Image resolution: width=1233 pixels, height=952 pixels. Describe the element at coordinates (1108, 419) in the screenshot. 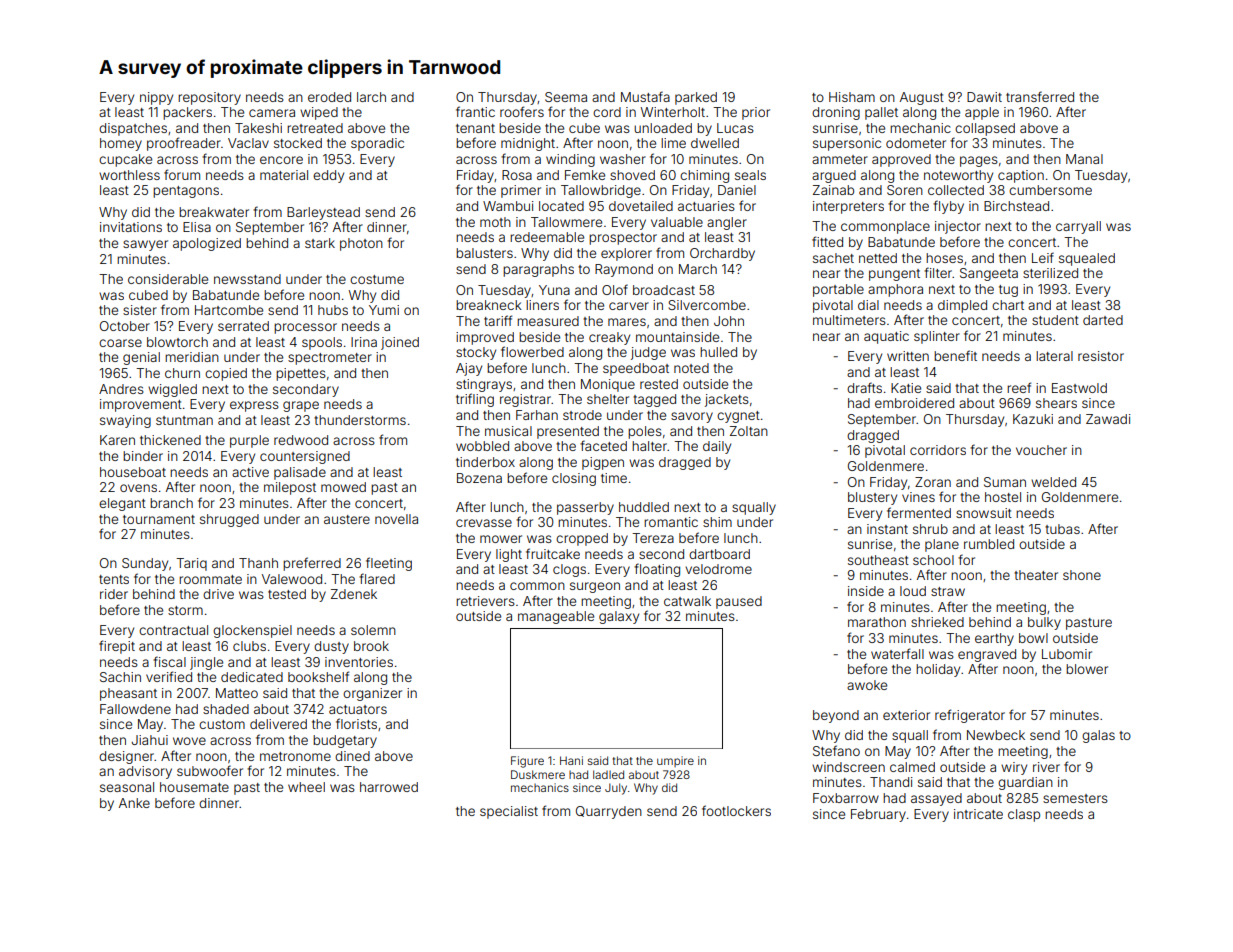

I see `Zawadi` at that location.
